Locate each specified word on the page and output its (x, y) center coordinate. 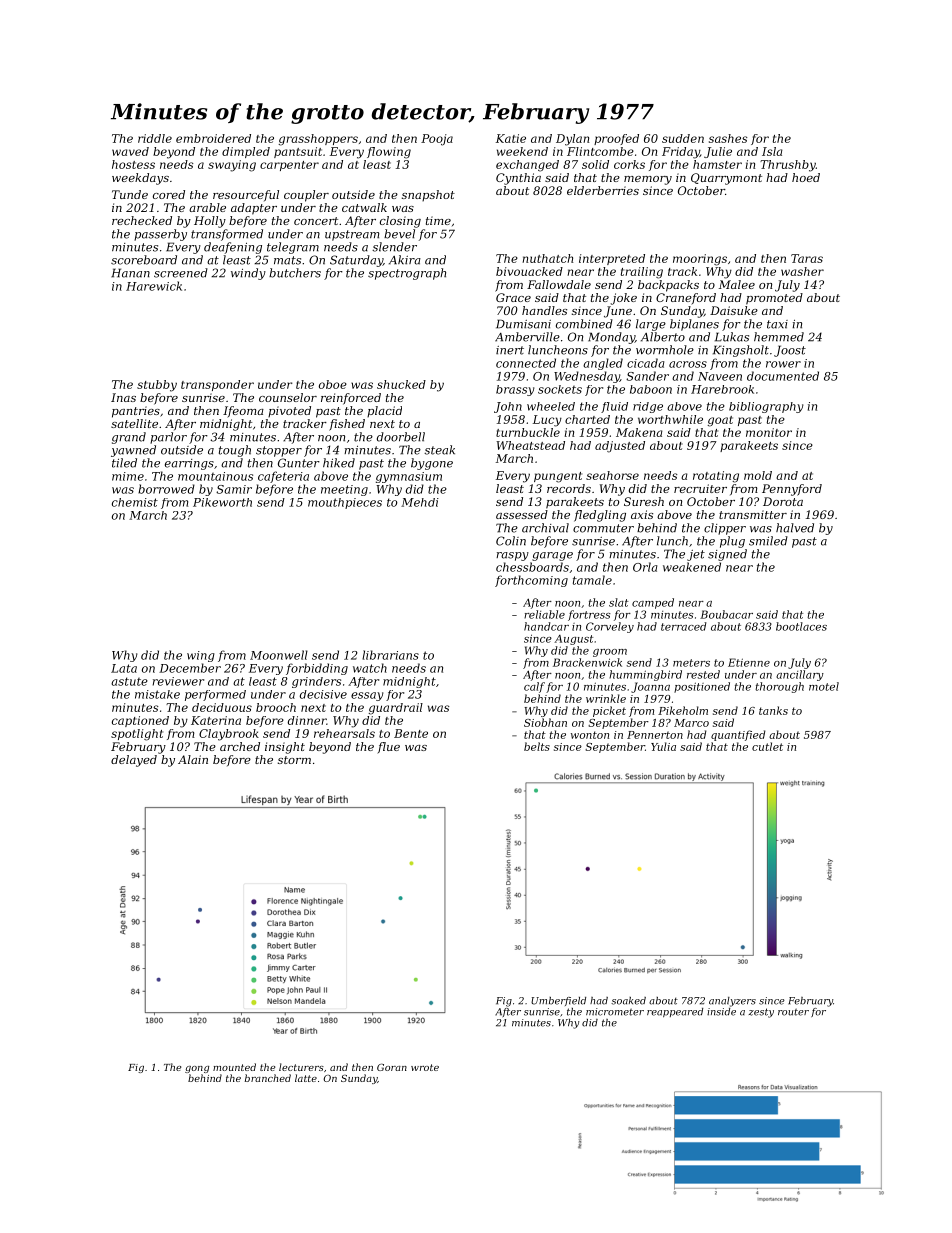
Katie (511, 138)
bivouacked (529, 271)
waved (130, 151)
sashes (728, 138)
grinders (316, 682)
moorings (700, 260)
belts (537, 746)
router (793, 1012)
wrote (425, 1067)
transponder (217, 385)
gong (197, 1069)
